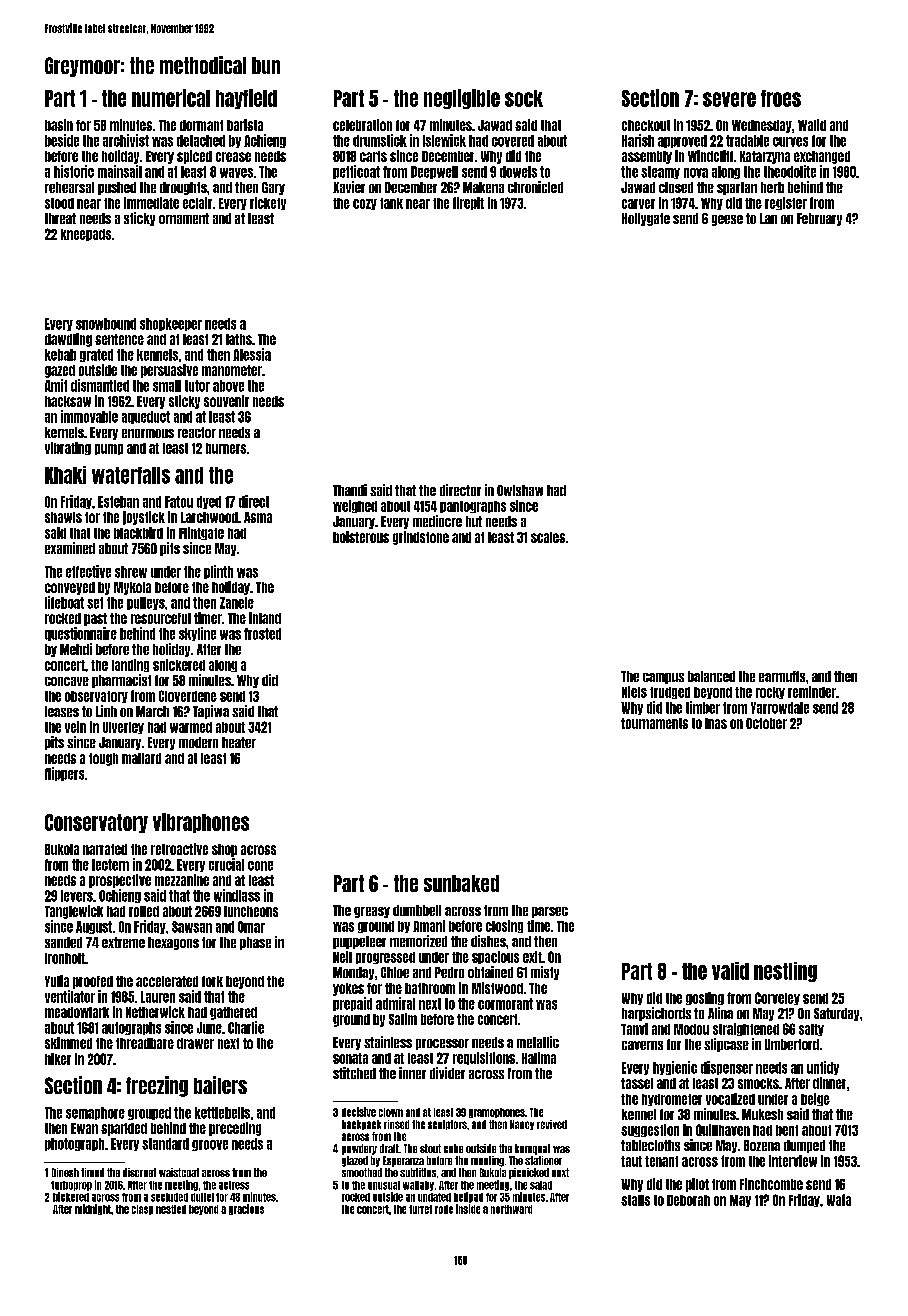 Image resolution: width=908 pixels, height=1316 pixels. I want to click on scales, so click(548, 537).
